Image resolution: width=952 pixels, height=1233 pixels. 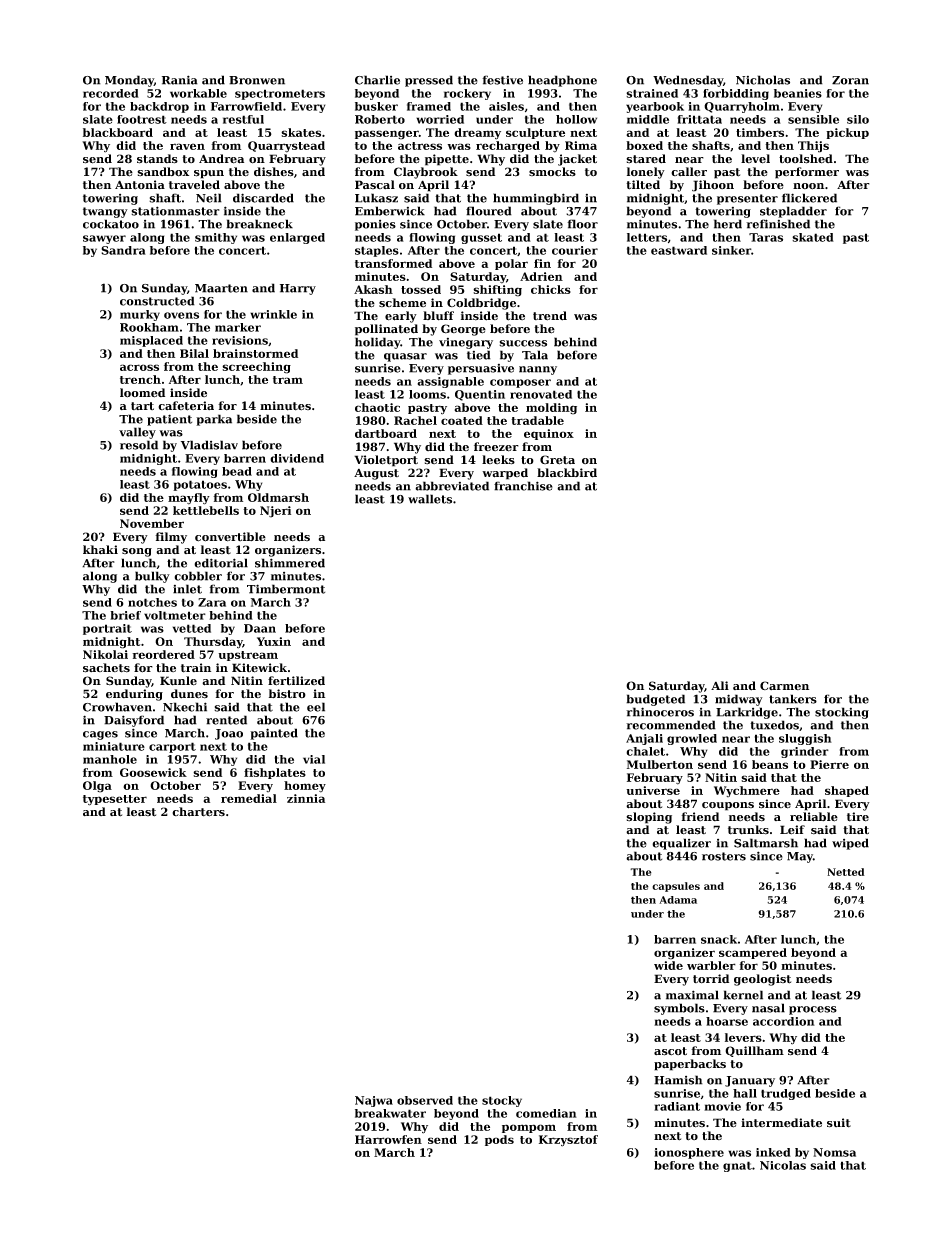 What do you see at coordinates (813, 237) in the screenshot?
I see `skated` at bounding box center [813, 237].
